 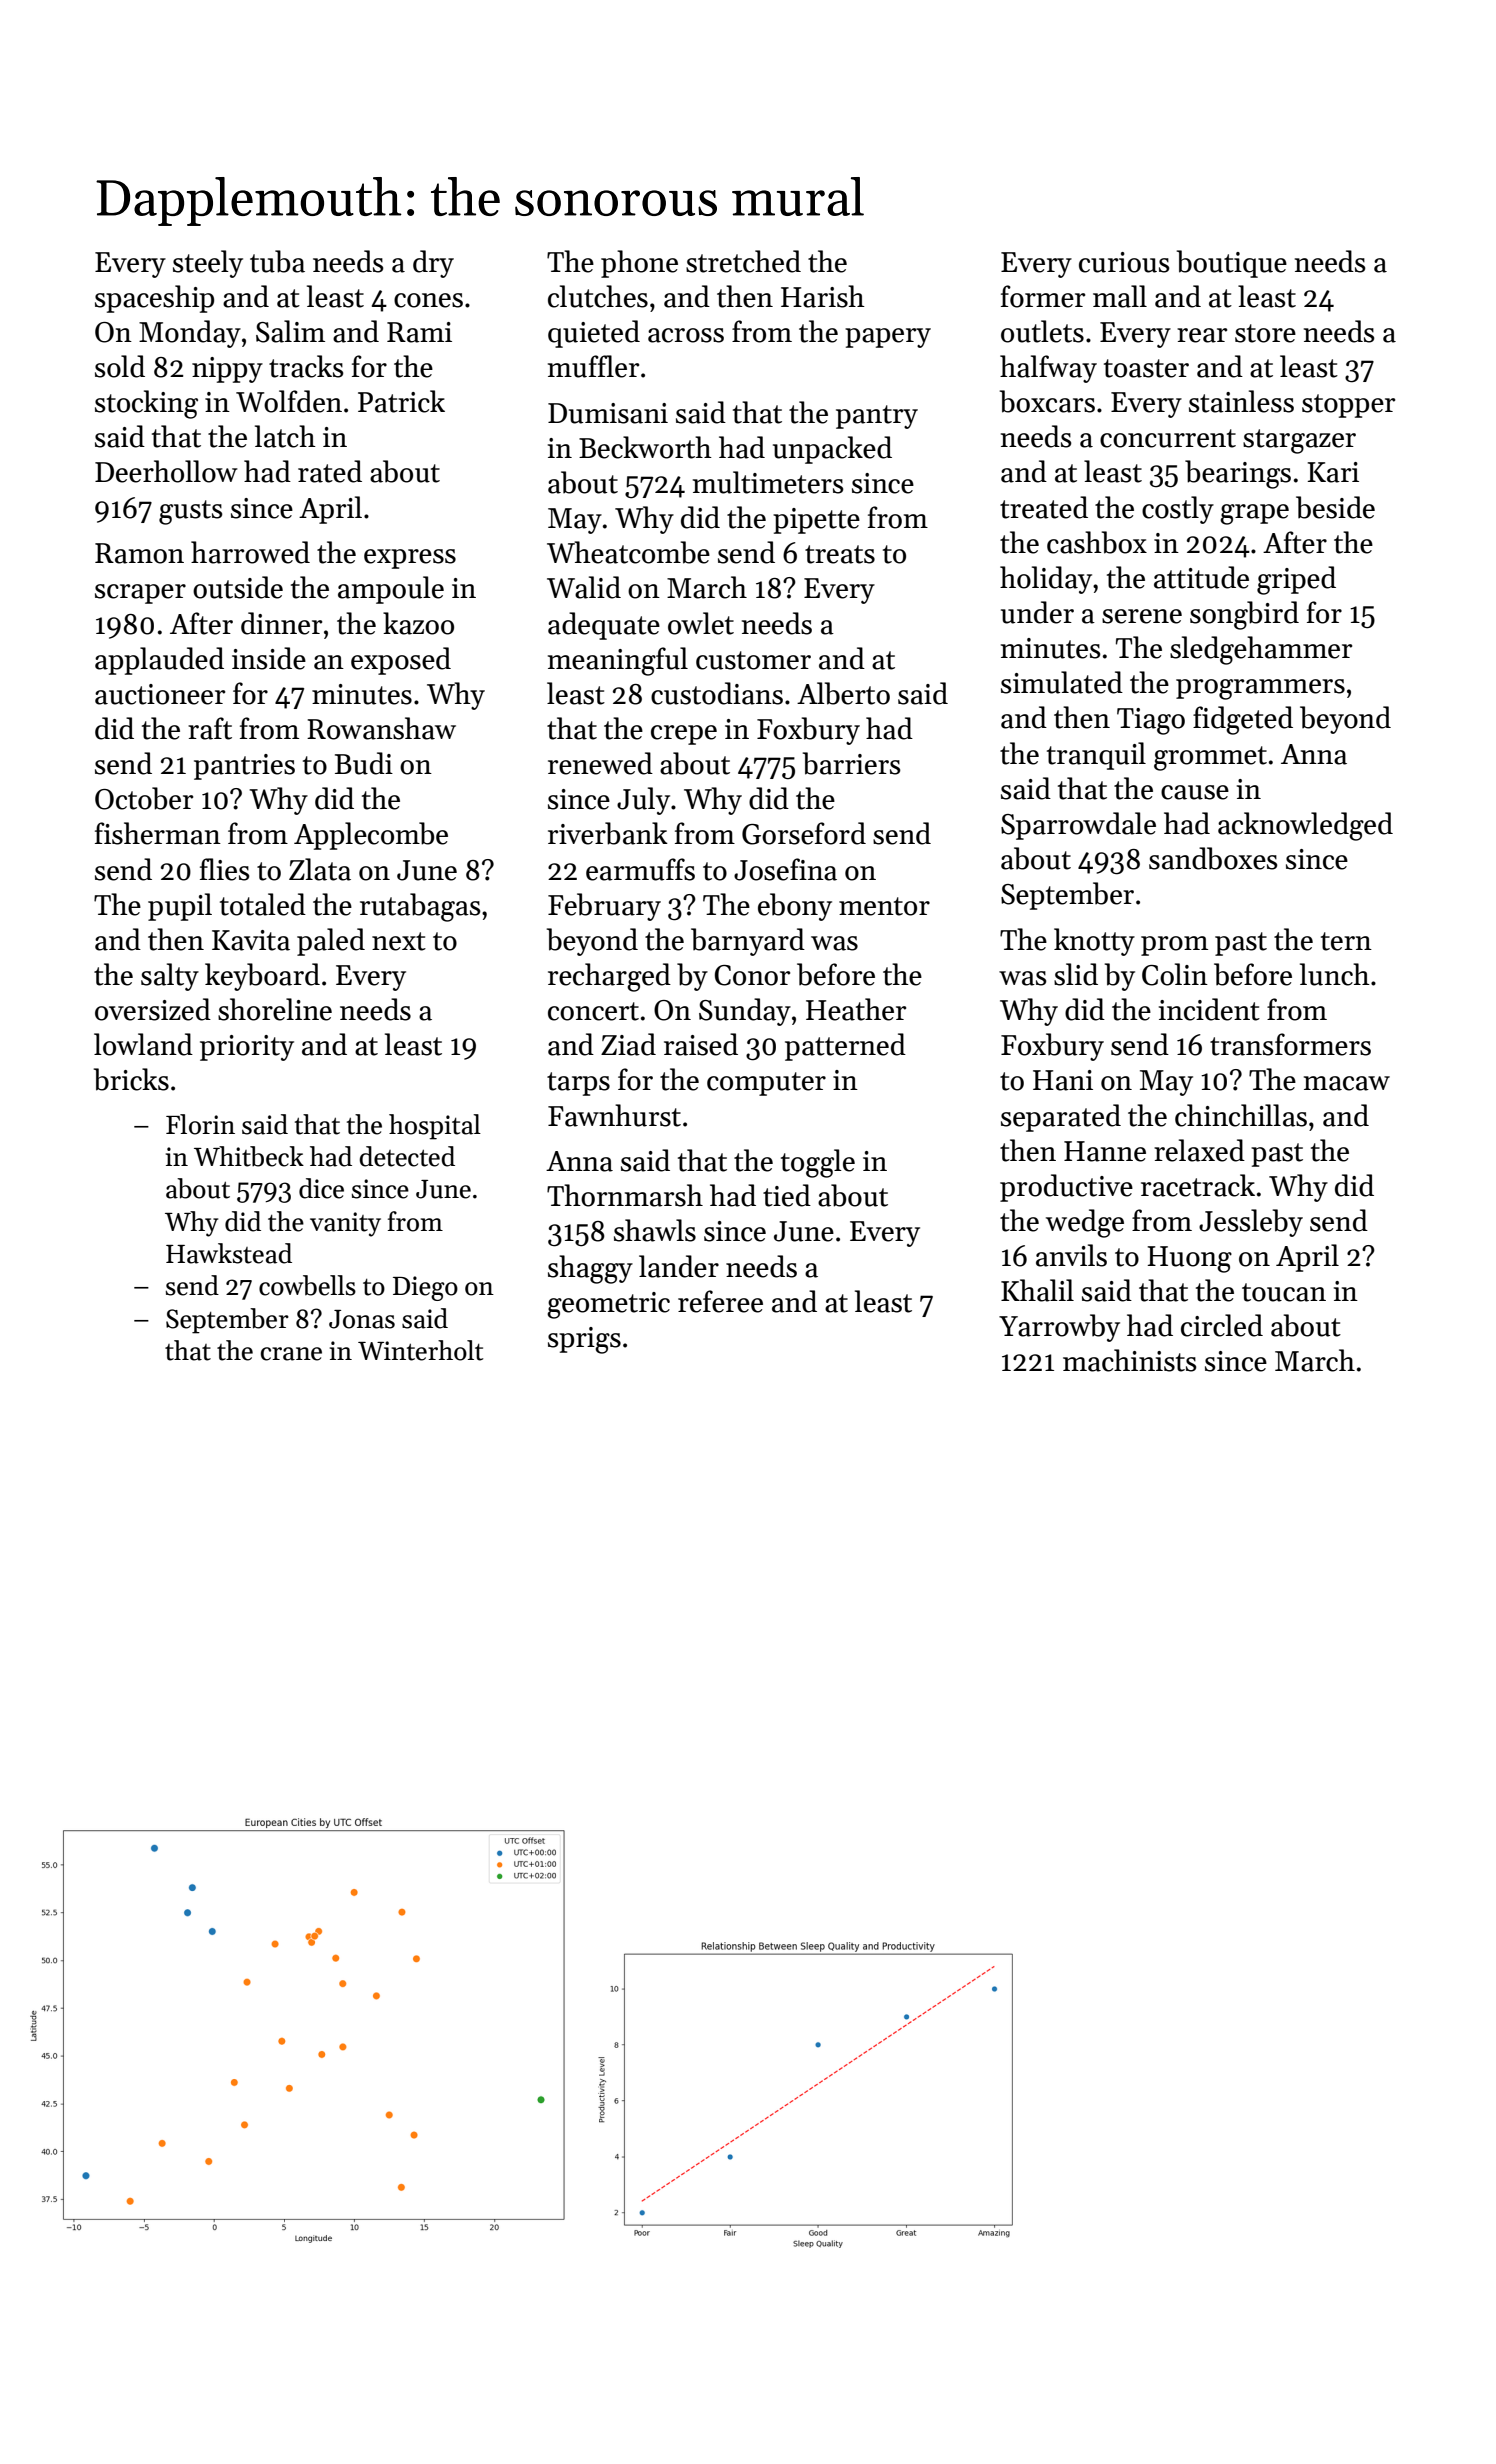 I want to click on Gorseford, so click(x=804, y=833).
